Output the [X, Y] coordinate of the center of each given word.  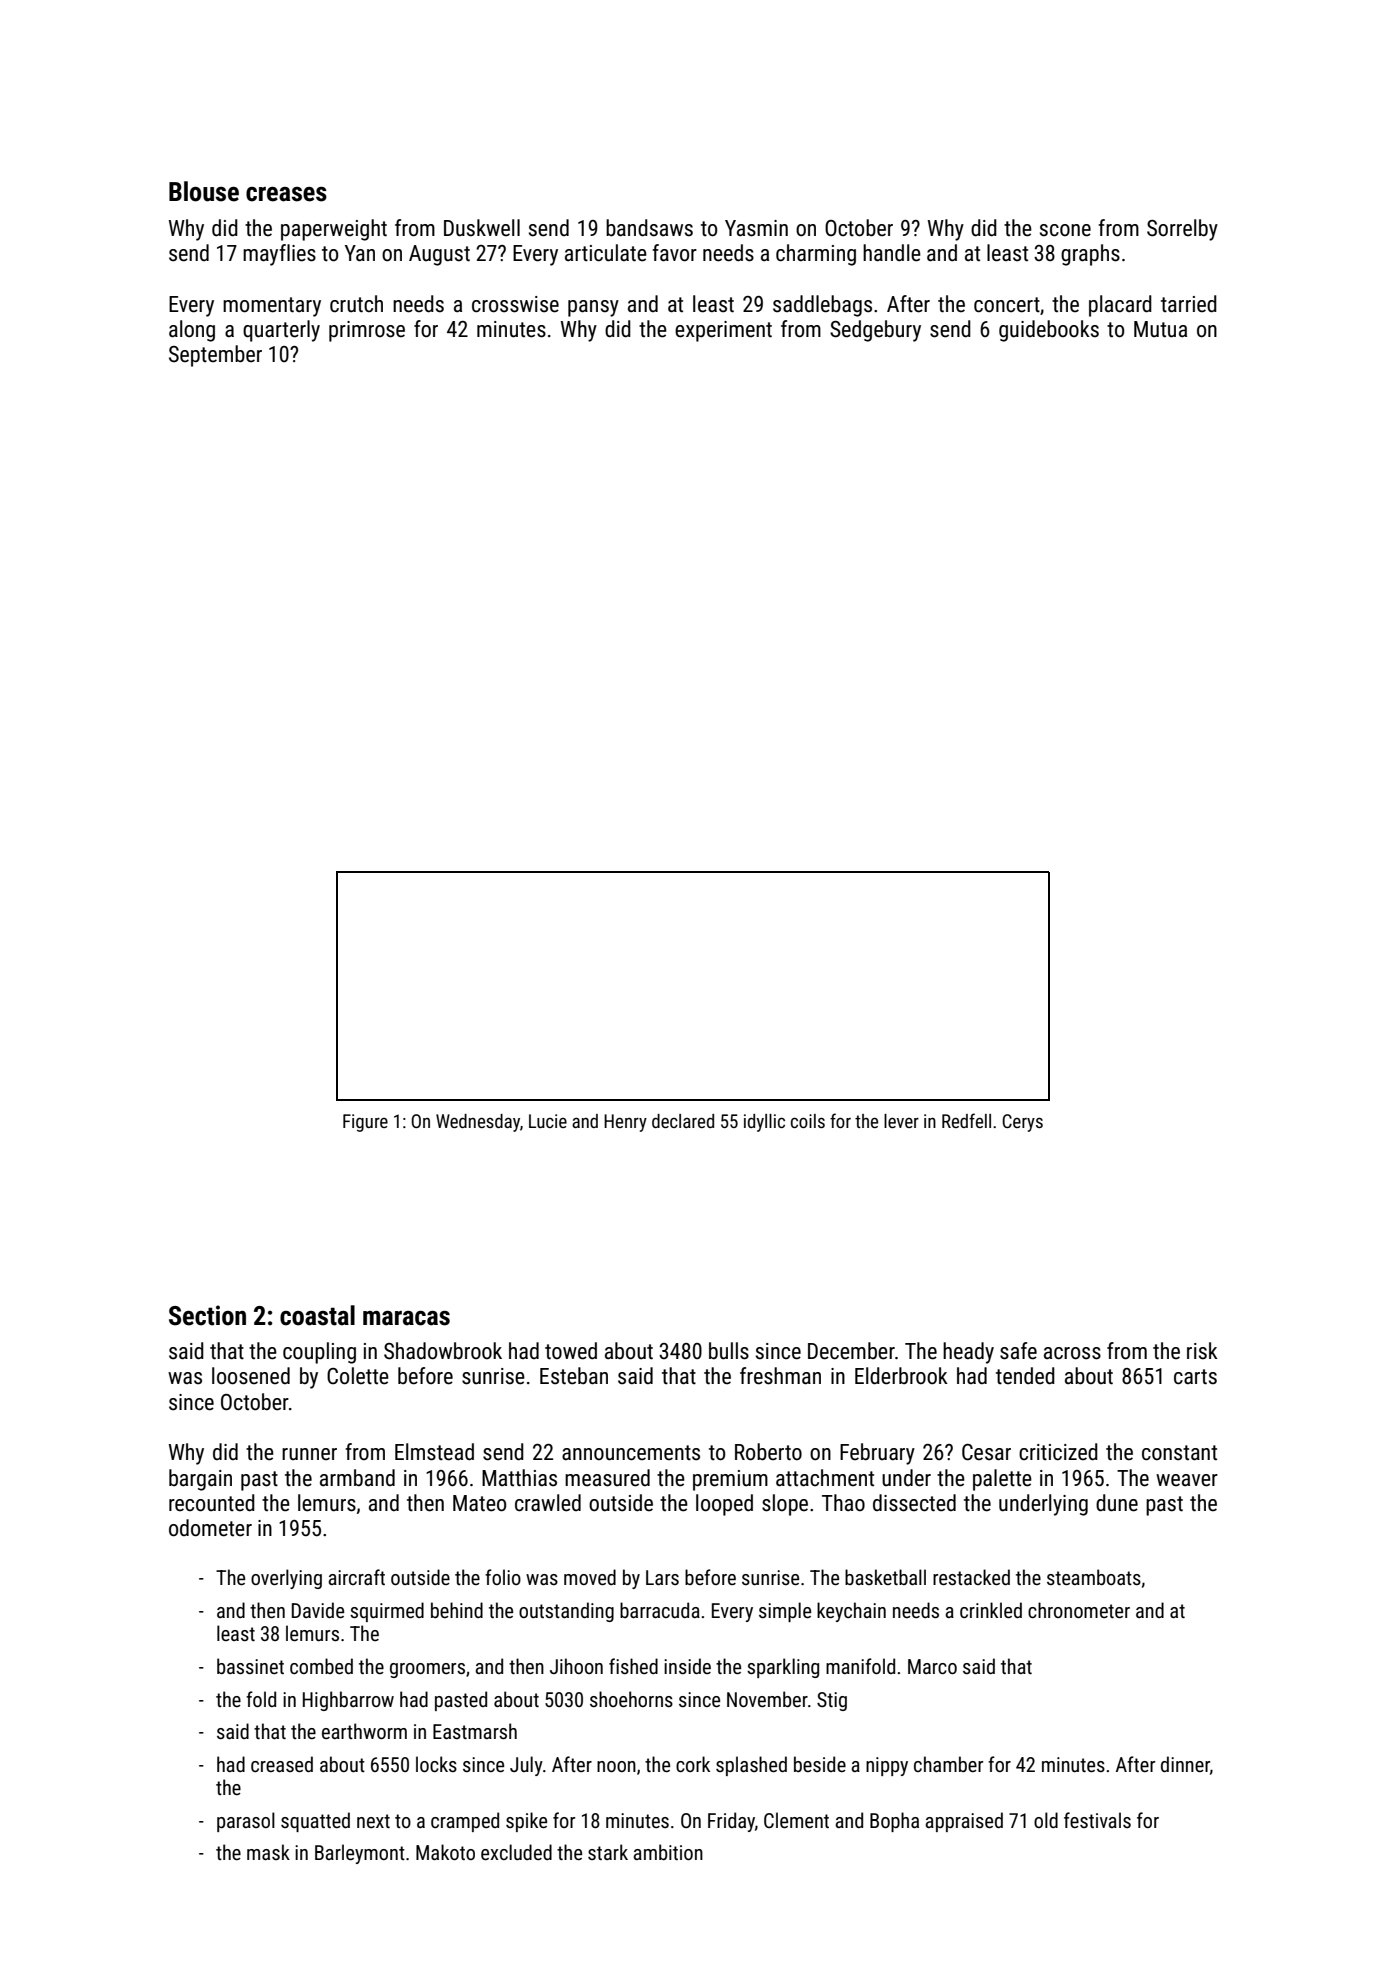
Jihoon [576, 1666]
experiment [723, 331]
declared [683, 1121]
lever [901, 1121]
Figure [365, 1123]
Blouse [204, 191]
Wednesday [478, 1123]
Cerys [1022, 1123]
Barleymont [360, 1854]
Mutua [1160, 329]
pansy [593, 308]
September [215, 356]
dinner [1185, 1764]
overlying [286, 1579]
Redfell [966, 1120]
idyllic [764, 1123]
